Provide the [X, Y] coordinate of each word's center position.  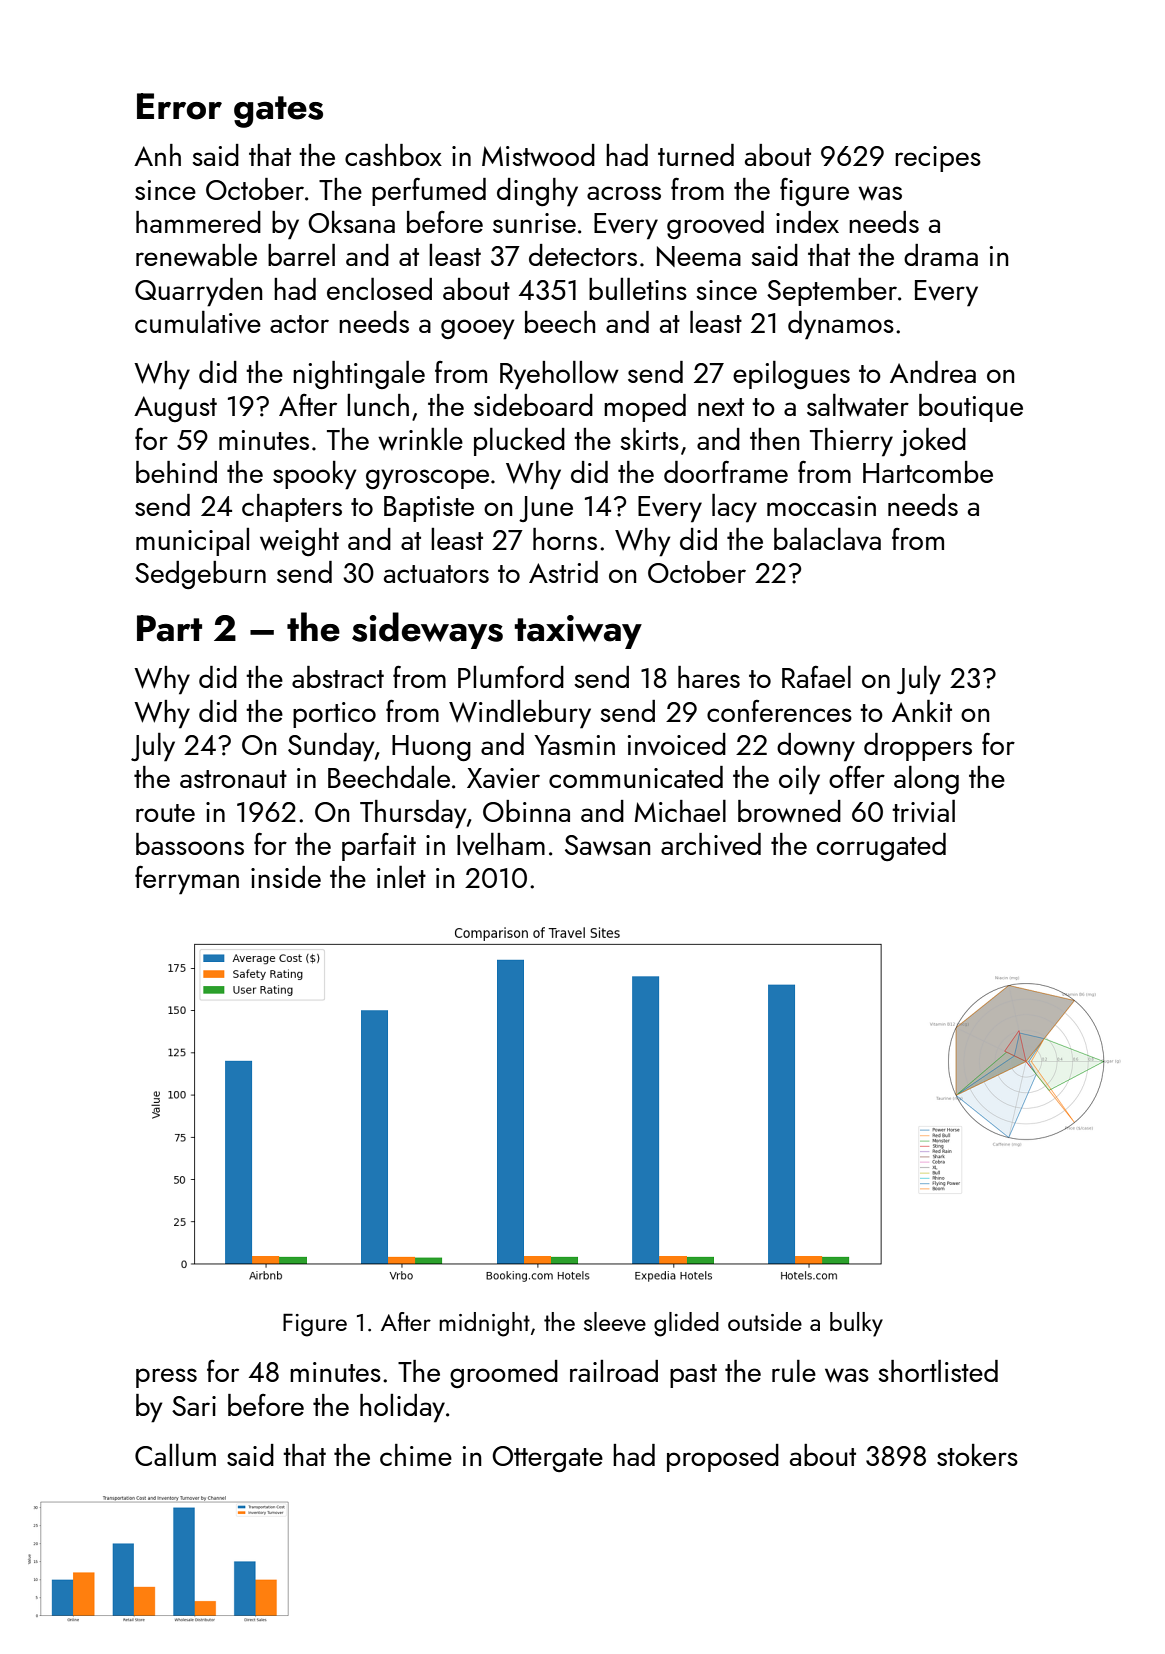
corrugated [881, 847]
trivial [923, 811]
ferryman [187, 880]
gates [278, 112]
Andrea [933, 372]
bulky [856, 1324]
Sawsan [607, 845]
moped [645, 408]
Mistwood [538, 155]
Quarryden [198, 292]
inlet [401, 877]
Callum [175, 1455]
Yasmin [574, 745]
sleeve [615, 1321]
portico [334, 715]
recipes [938, 159]
